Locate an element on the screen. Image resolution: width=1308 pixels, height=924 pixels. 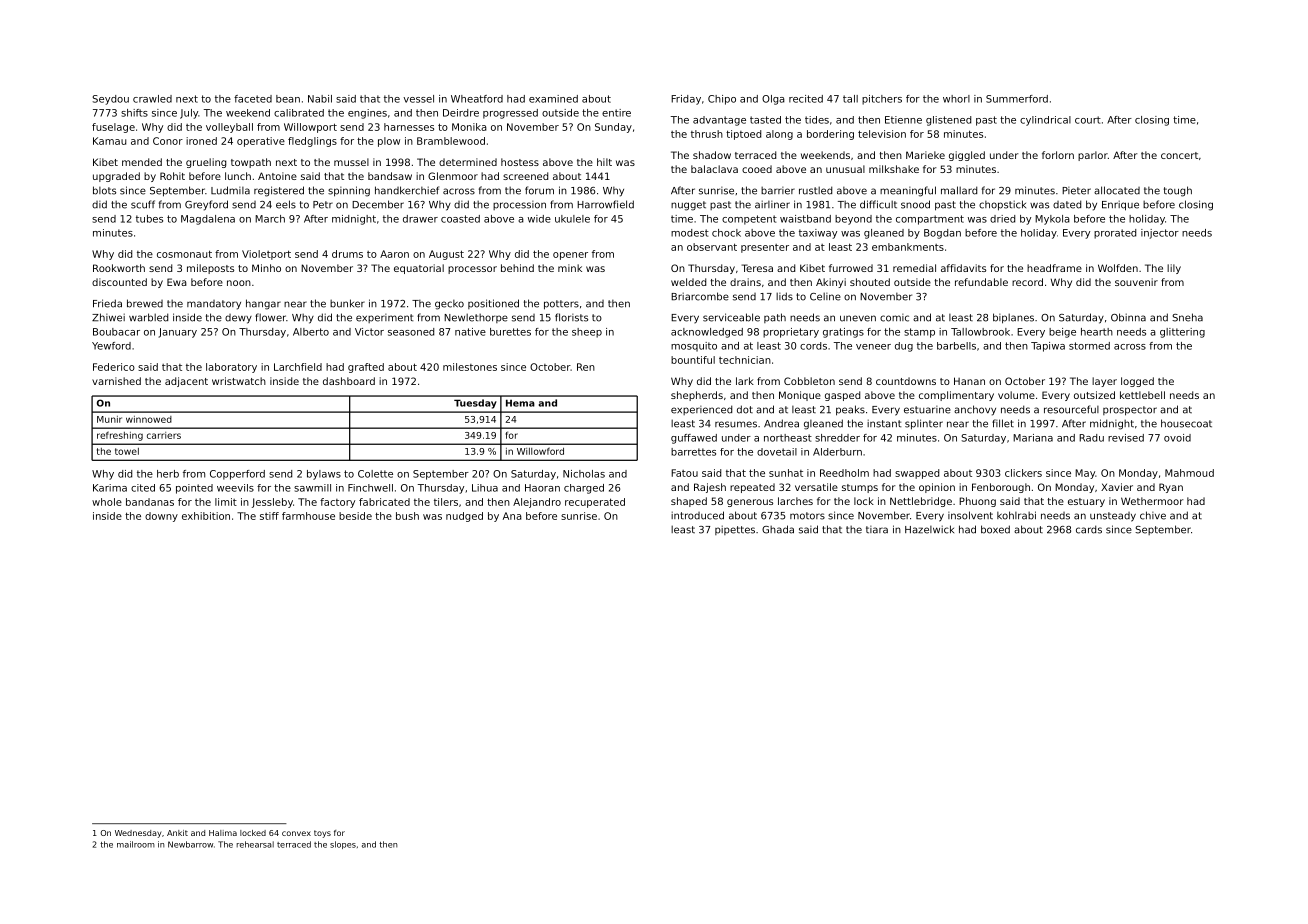
pitchers is located at coordinates (882, 100).
